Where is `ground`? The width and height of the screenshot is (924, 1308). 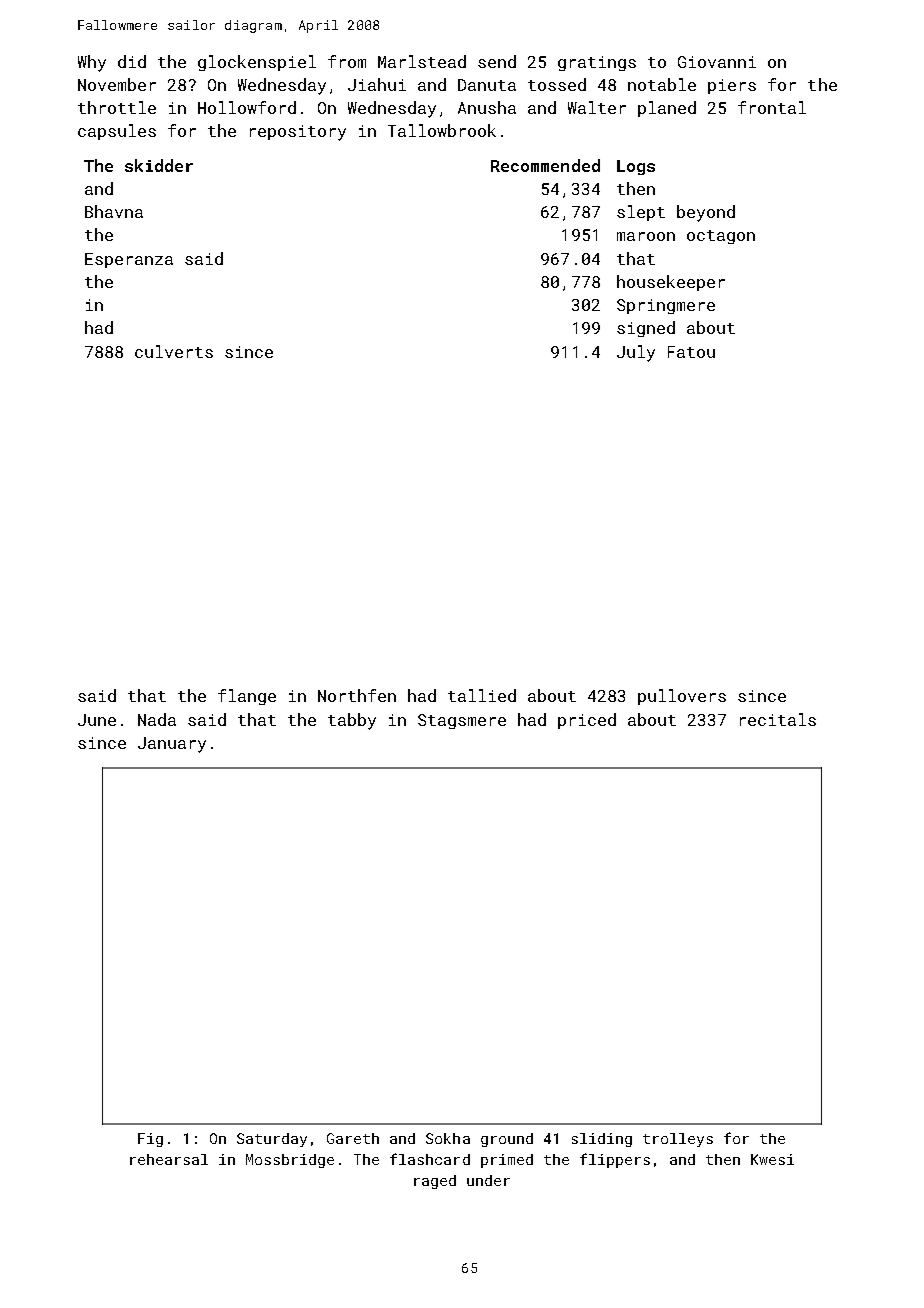 ground is located at coordinates (507, 1140).
